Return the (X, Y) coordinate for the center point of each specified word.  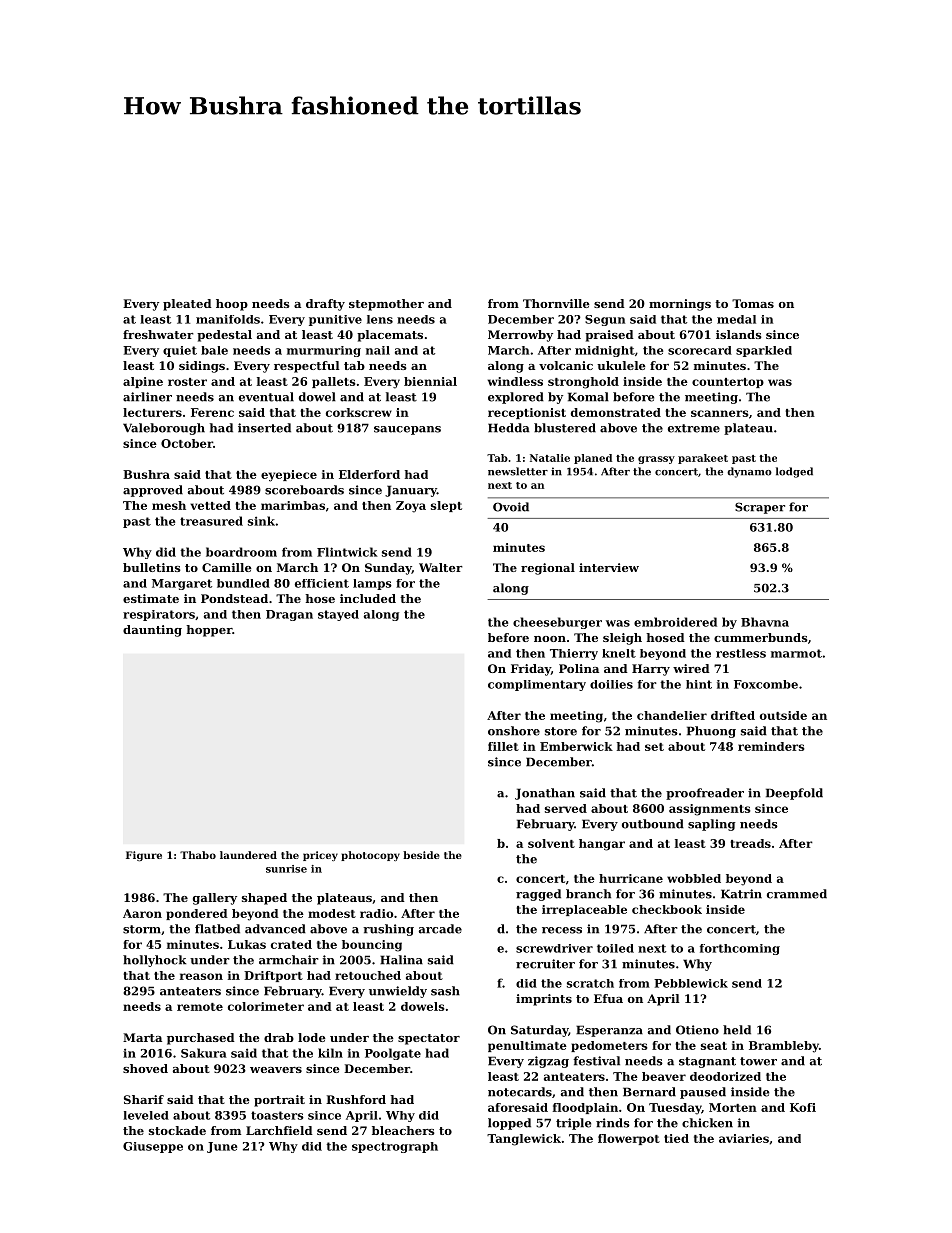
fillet (503, 746)
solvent (551, 843)
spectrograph (395, 1147)
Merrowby (520, 336)
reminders (771, 746)
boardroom (241, 552)
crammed (797, 894)
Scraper (760, 508)
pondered (197, 914)
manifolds (228, 319)
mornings (680, 305)
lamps (372, 584)
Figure (144, 856)
